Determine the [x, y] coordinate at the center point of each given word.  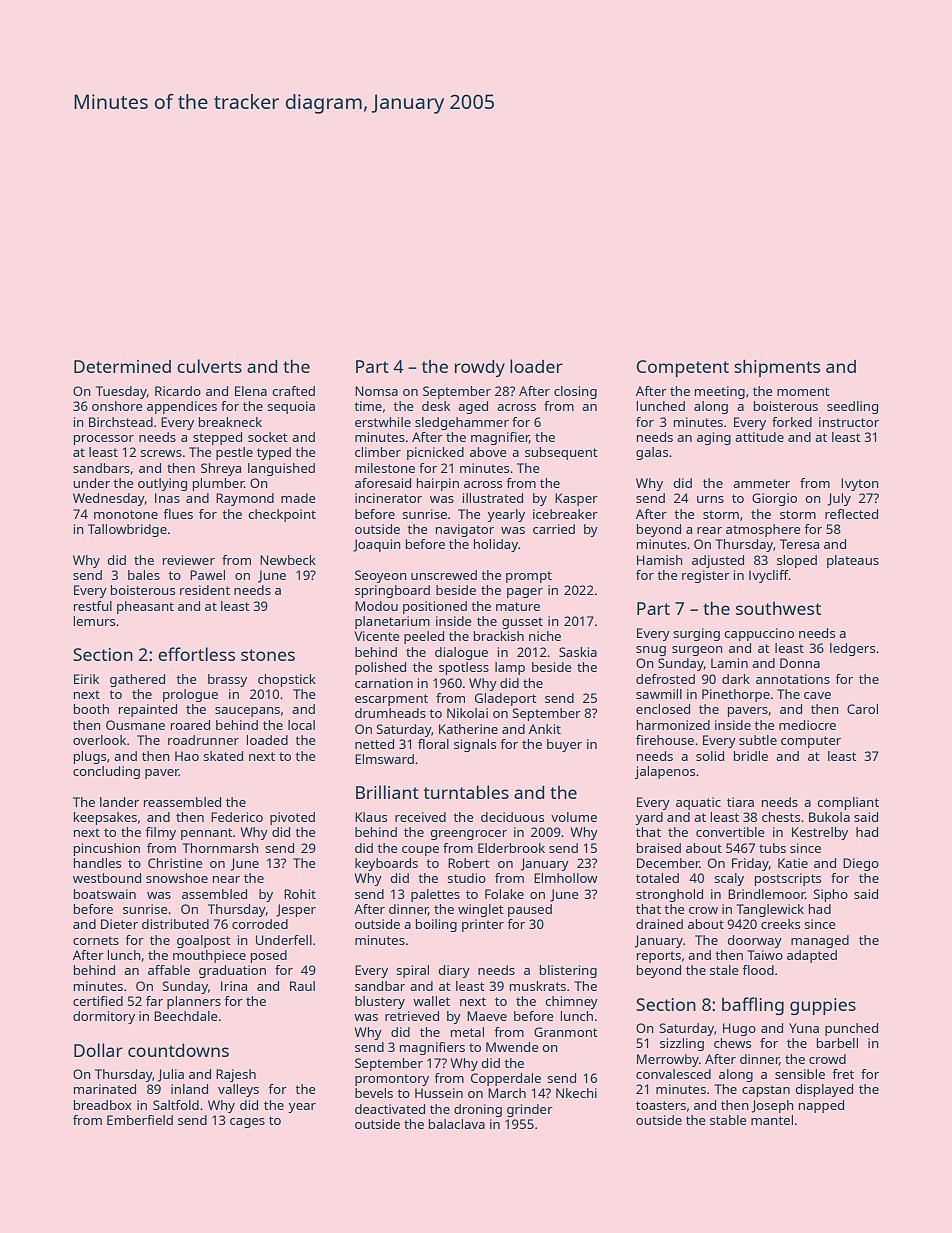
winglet [481, 910]
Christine [175, 863]
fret [843, 1074]
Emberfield [140, 1120]
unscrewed [444, 575]
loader [536, 366]
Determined [122, 366]
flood [758, 970]
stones [268, 655]
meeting [720, 392]
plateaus [853, 561]
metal [467, 1032]
